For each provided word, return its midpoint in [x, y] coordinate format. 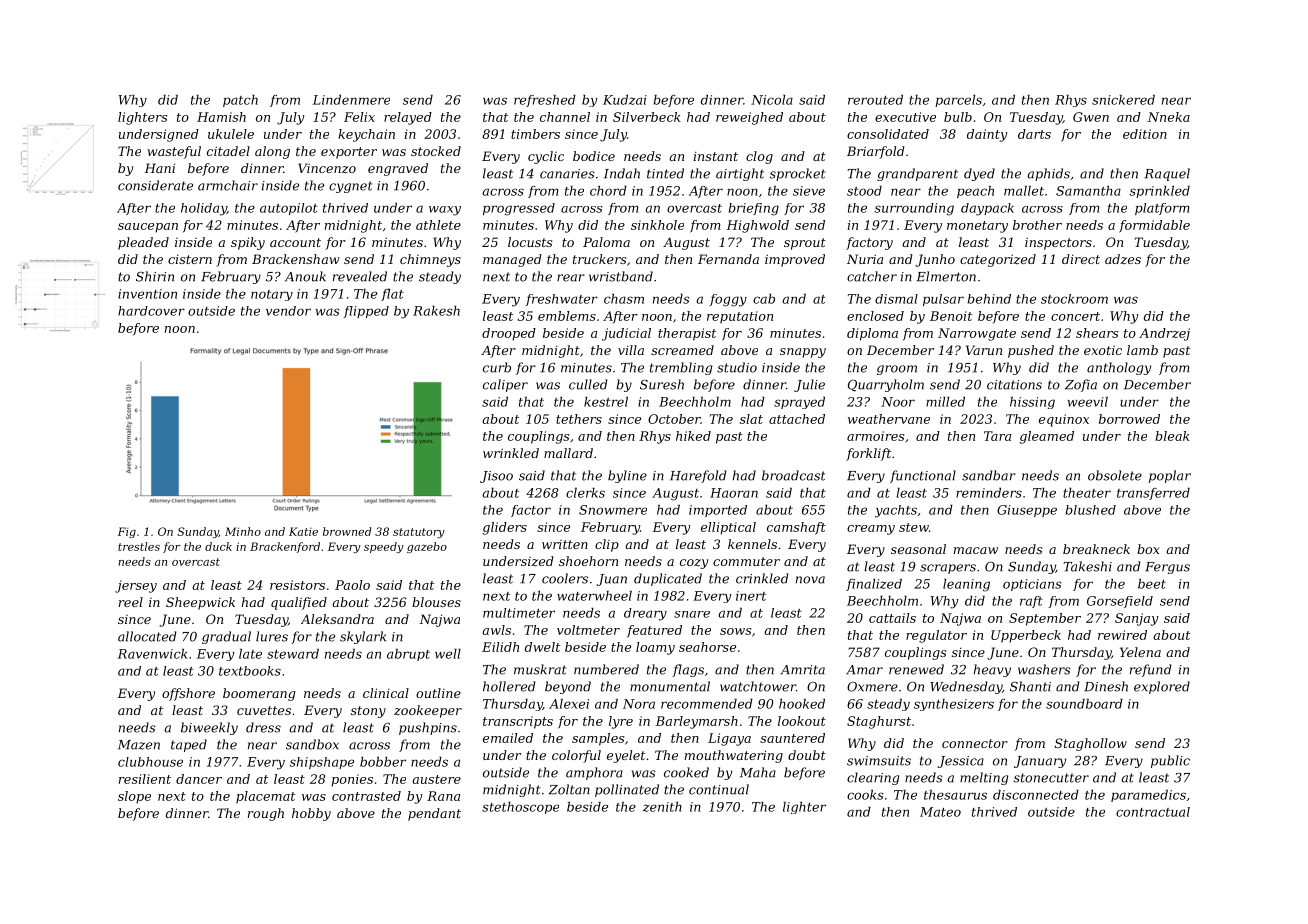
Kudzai [625, 100]
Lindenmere [351, 100]
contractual [1153, 812]
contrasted [366, 796]
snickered [1123, 100]
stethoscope [520, 808]
